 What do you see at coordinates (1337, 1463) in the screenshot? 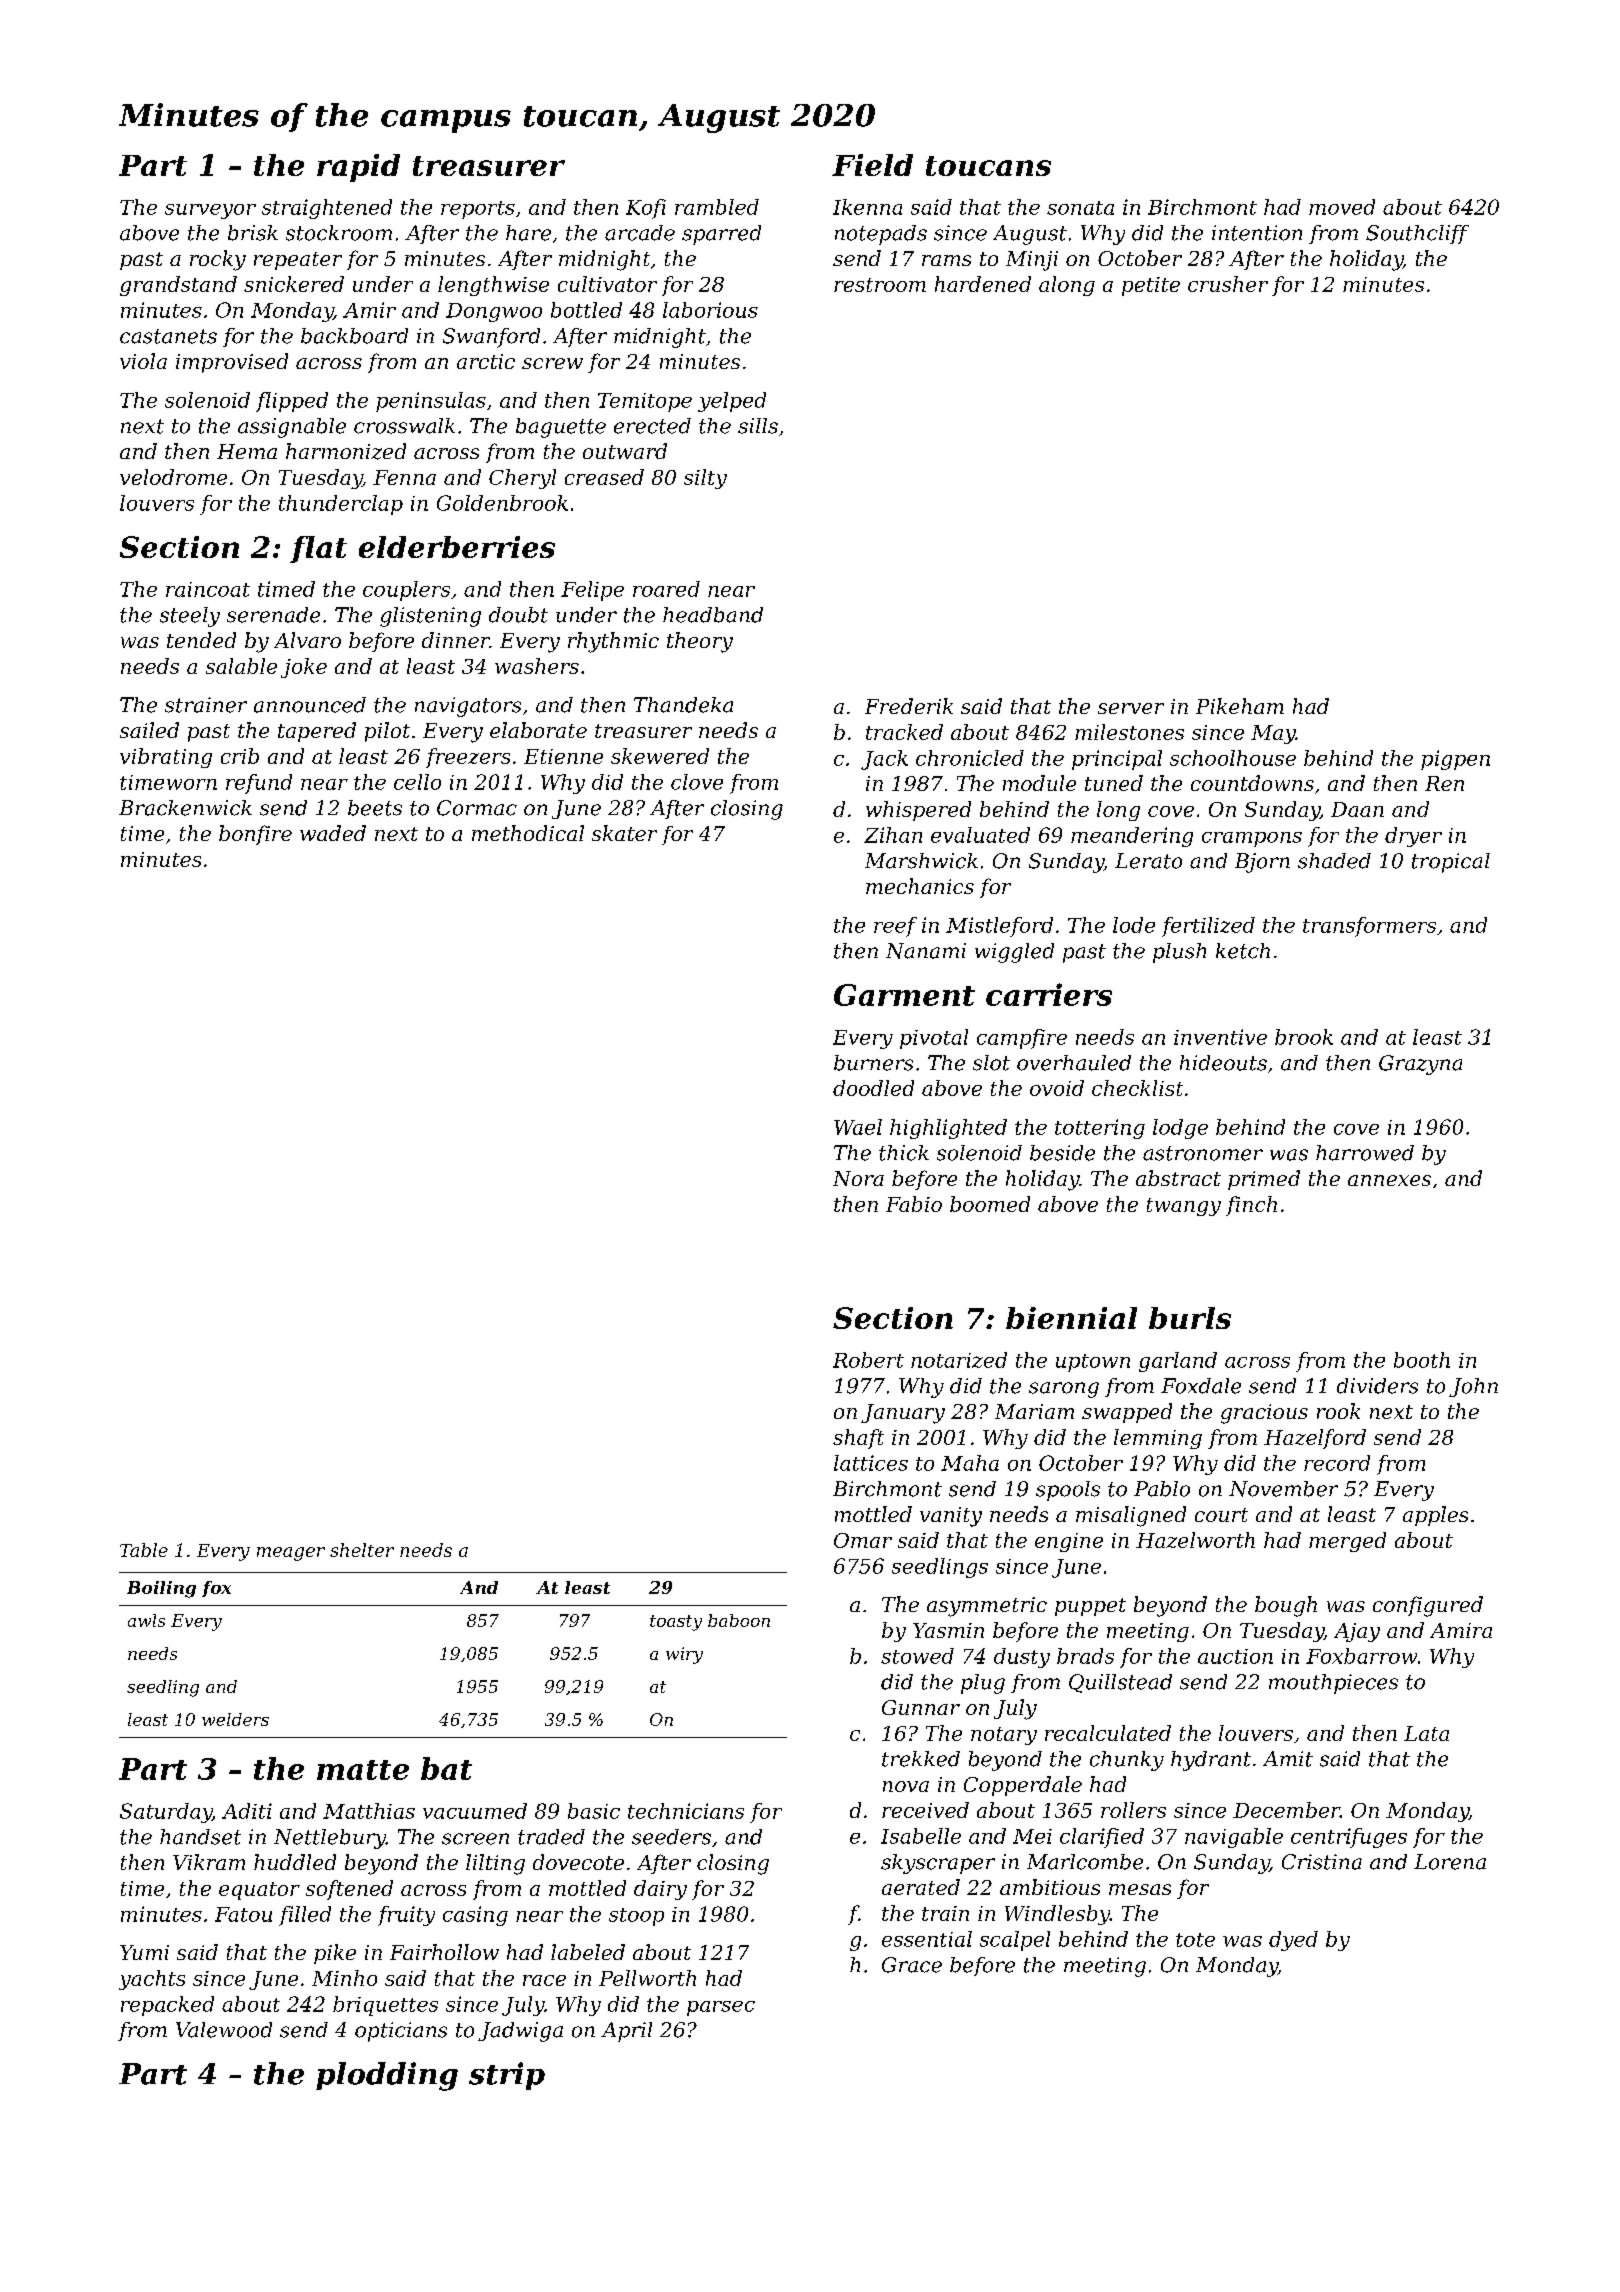
I see `record` at bounding box center [1337, 1463].
